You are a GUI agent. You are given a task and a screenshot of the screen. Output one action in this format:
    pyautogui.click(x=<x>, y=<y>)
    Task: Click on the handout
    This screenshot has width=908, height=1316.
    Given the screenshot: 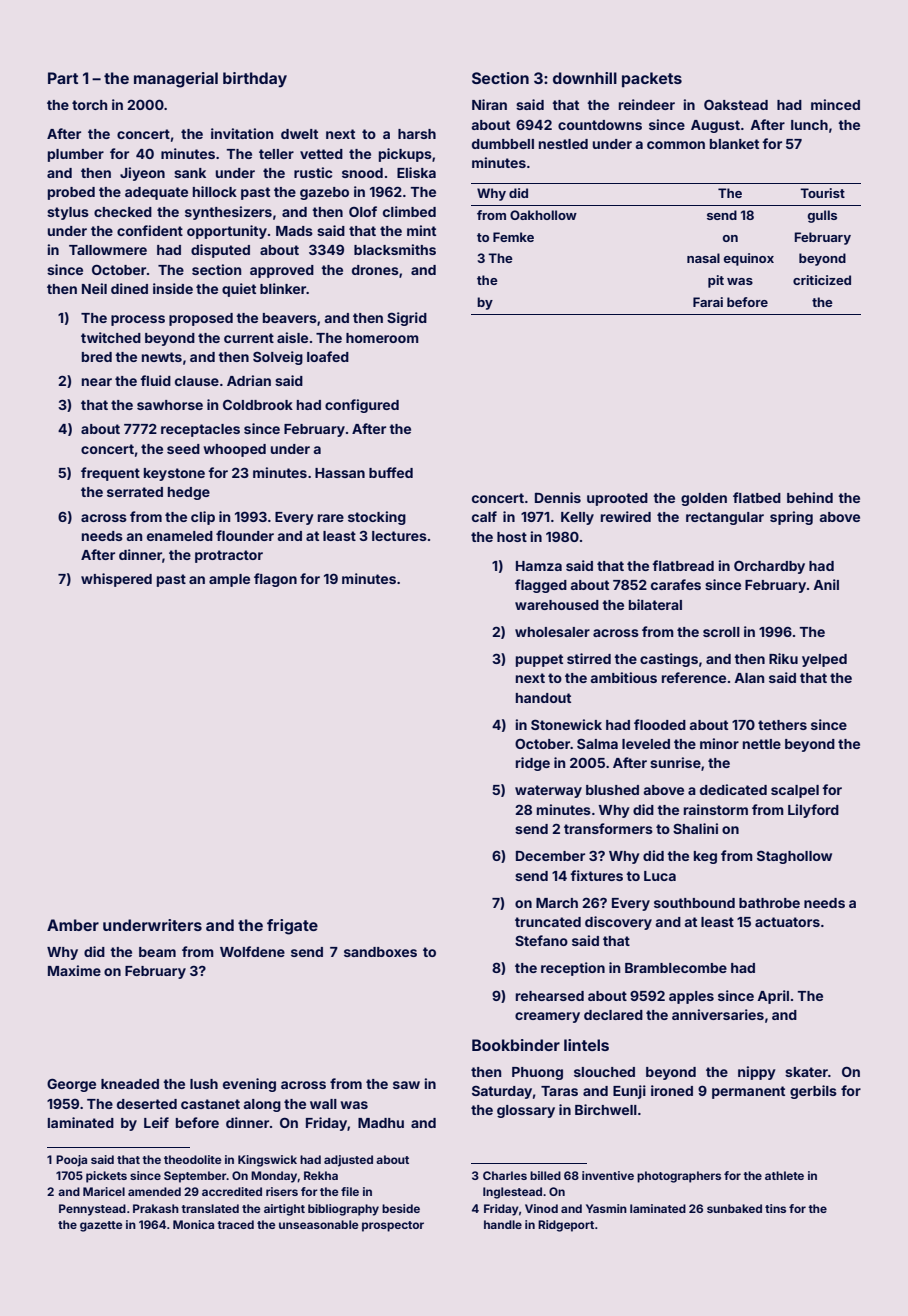 What is the action you would take?
    pyautogui.click(x=543, y=698)
